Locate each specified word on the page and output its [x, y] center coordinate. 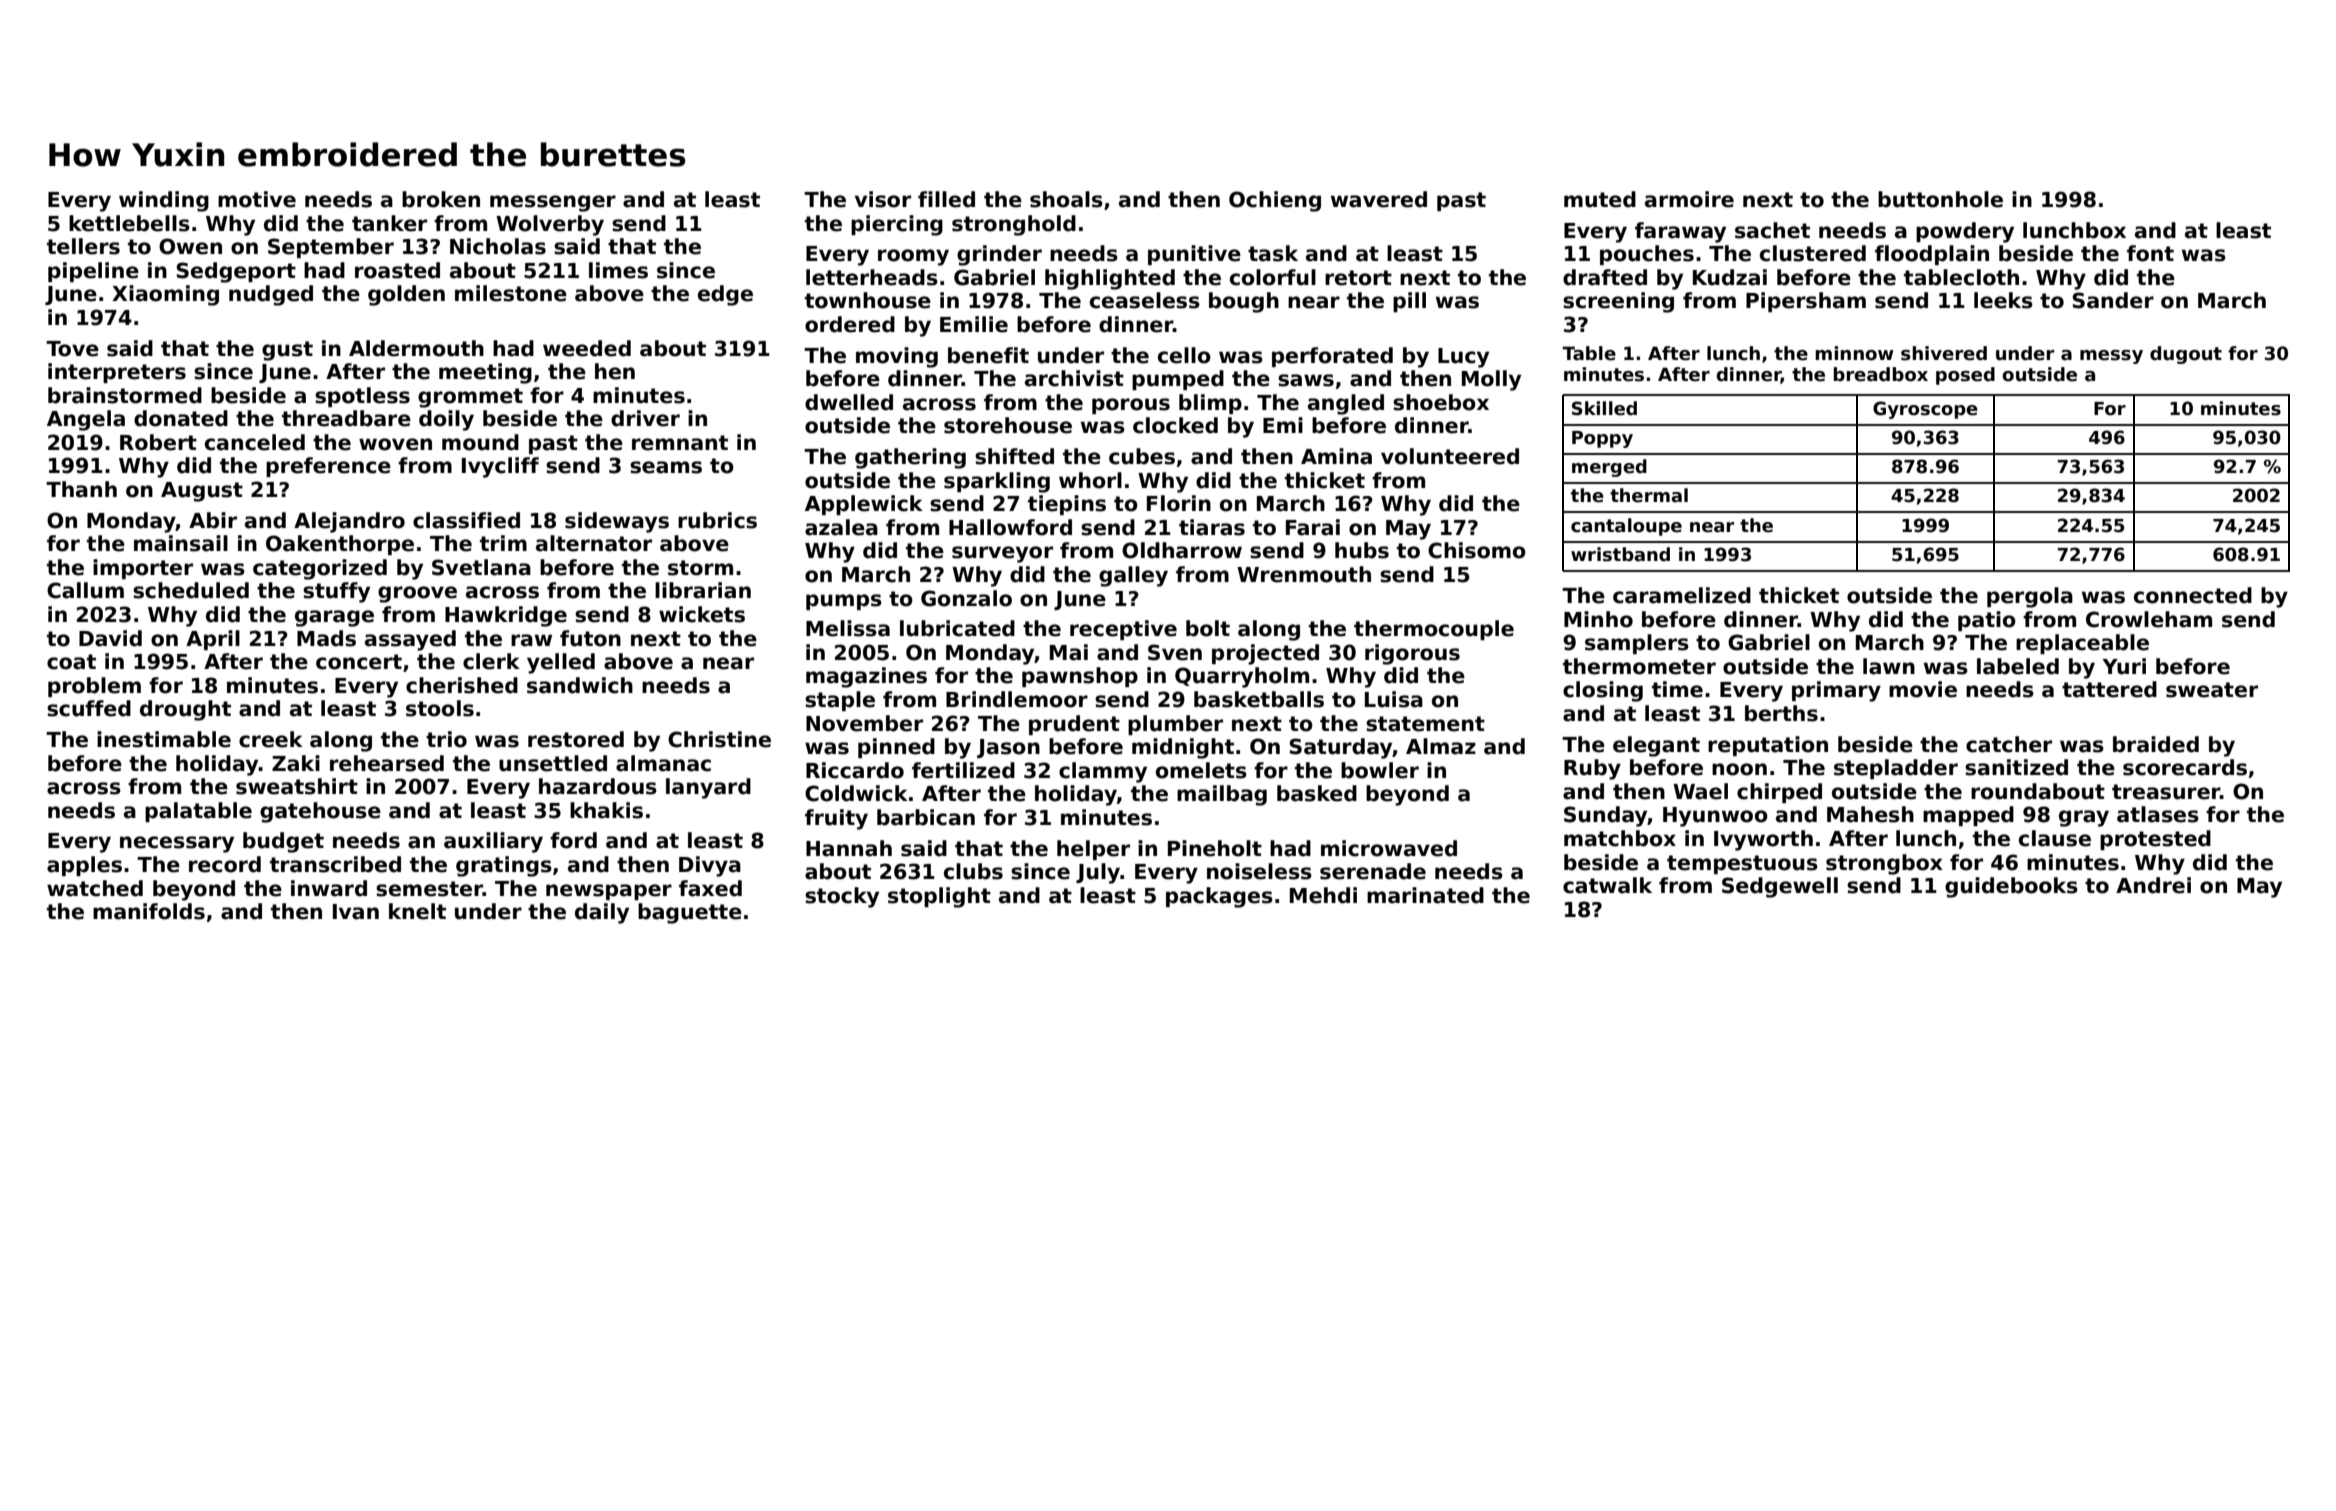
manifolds [149, 911]
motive [257, 199]
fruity [836, 819]
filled [946, 199]
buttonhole [1940, 199]
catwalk [1607, 885]
